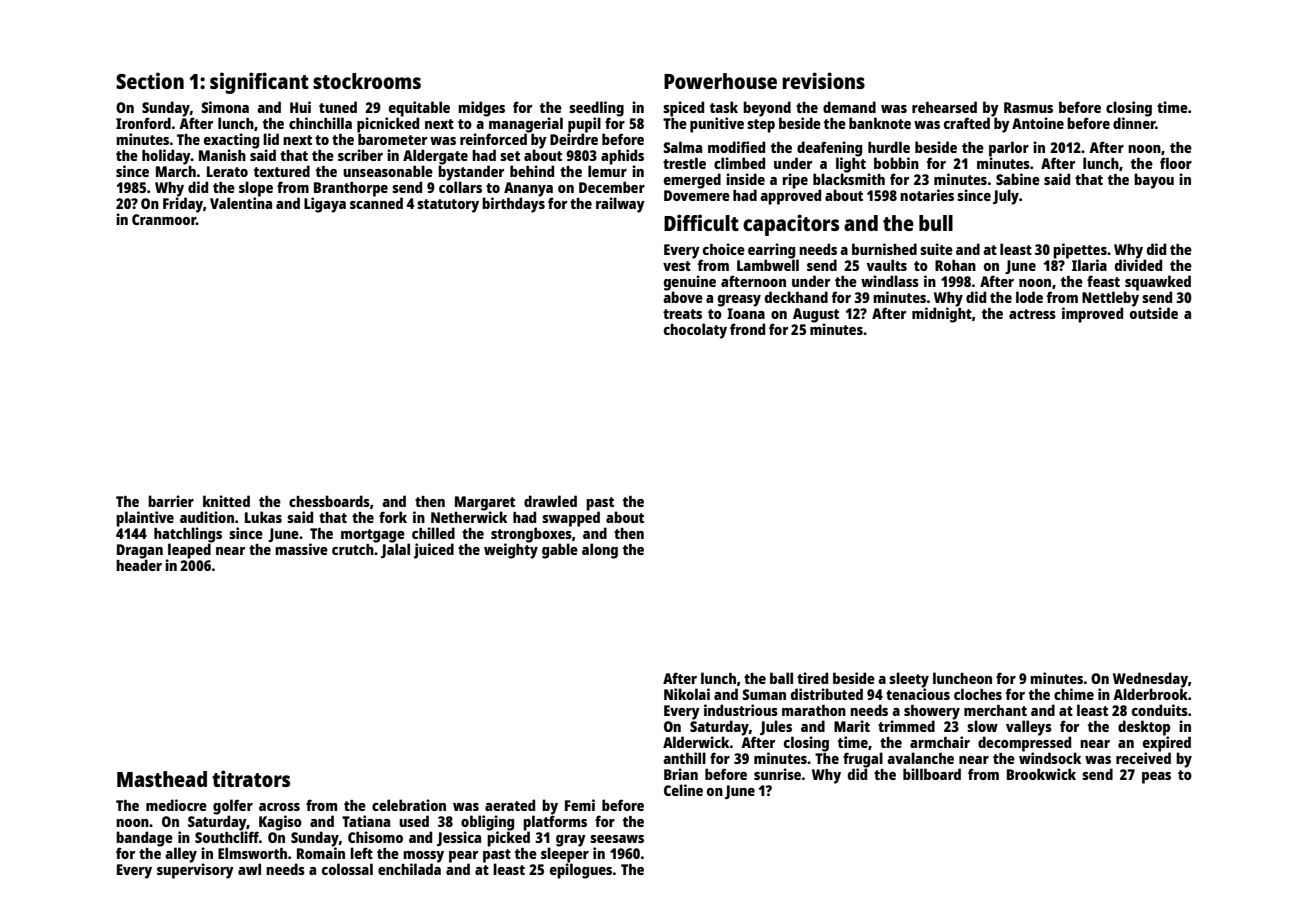 The width and height of the page is (1308, 924). What do you see at coordinates (195, 871) in the page?
I see `supervisory` at bounding box center [195, 871].
